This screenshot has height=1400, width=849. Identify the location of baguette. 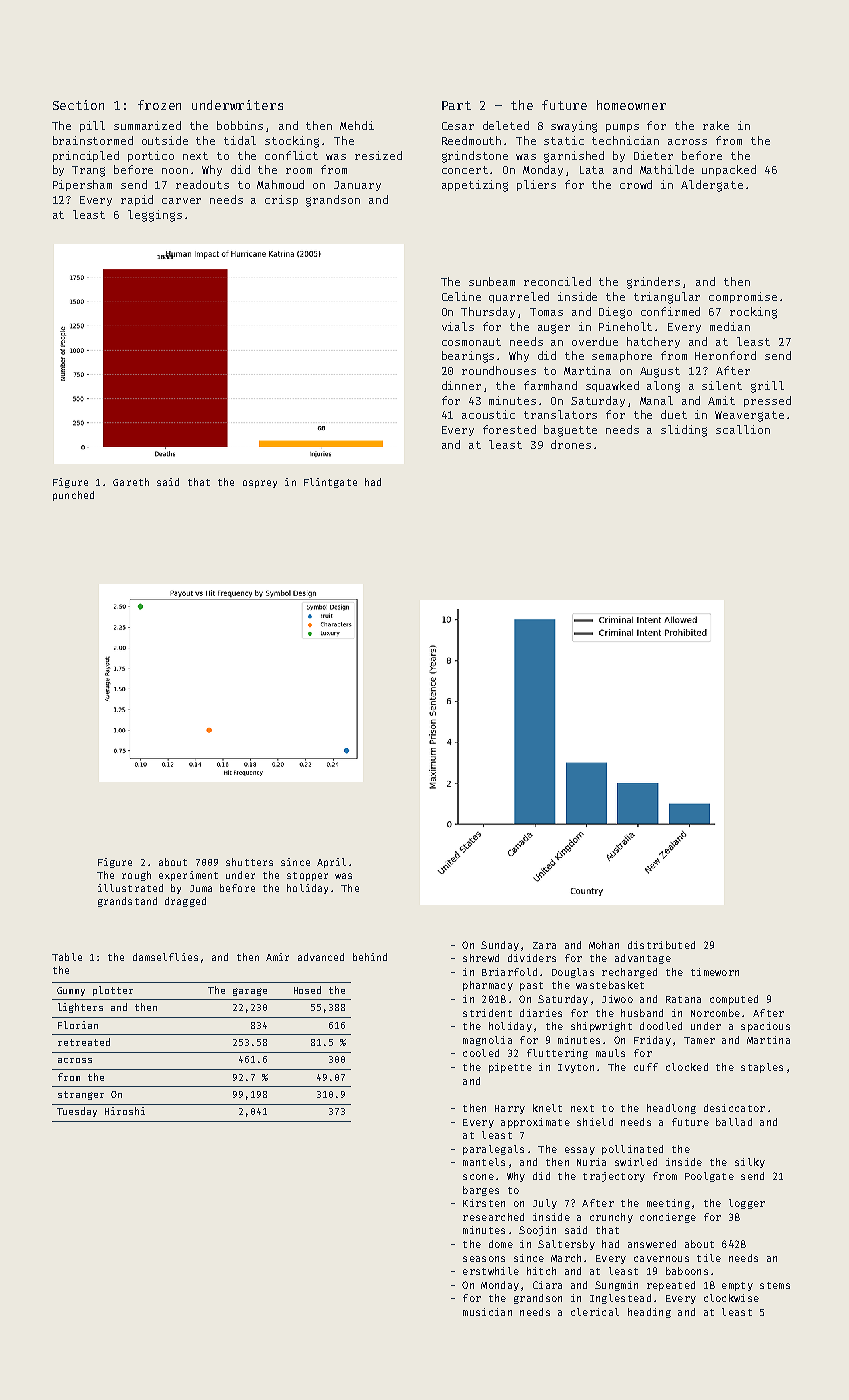
(570, 431).
